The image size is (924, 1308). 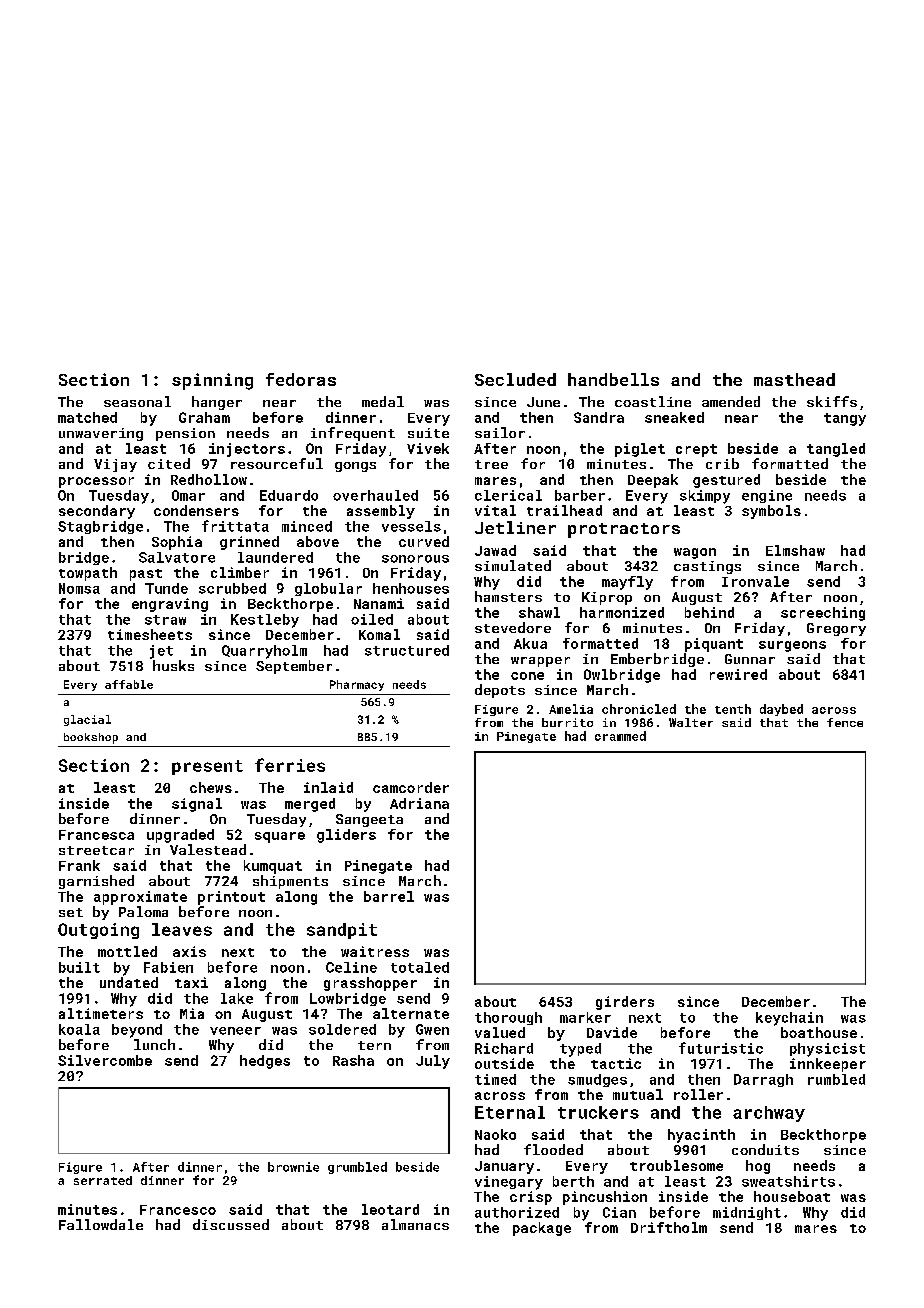 What do you see at coordinates (231, 898) in the screenshot?
I see `printout` at bounding box center [231, 898].
